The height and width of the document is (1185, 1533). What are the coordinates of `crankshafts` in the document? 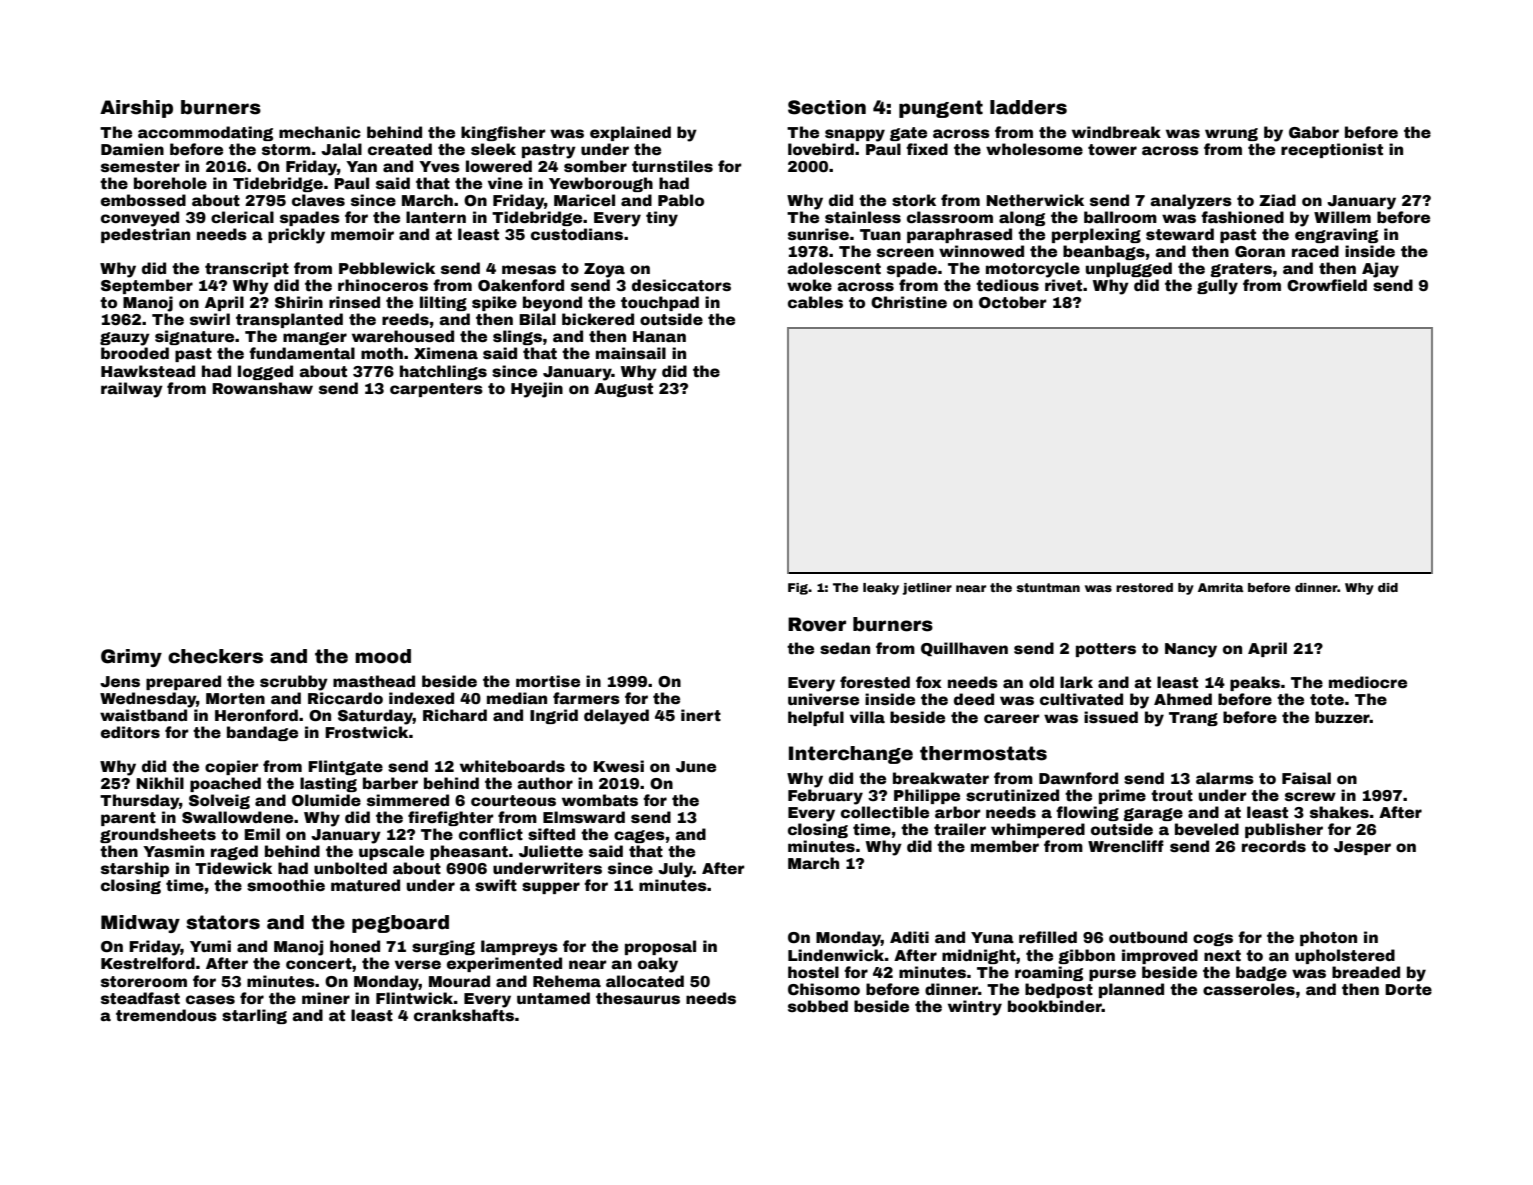 It's located at (464, 1015).
